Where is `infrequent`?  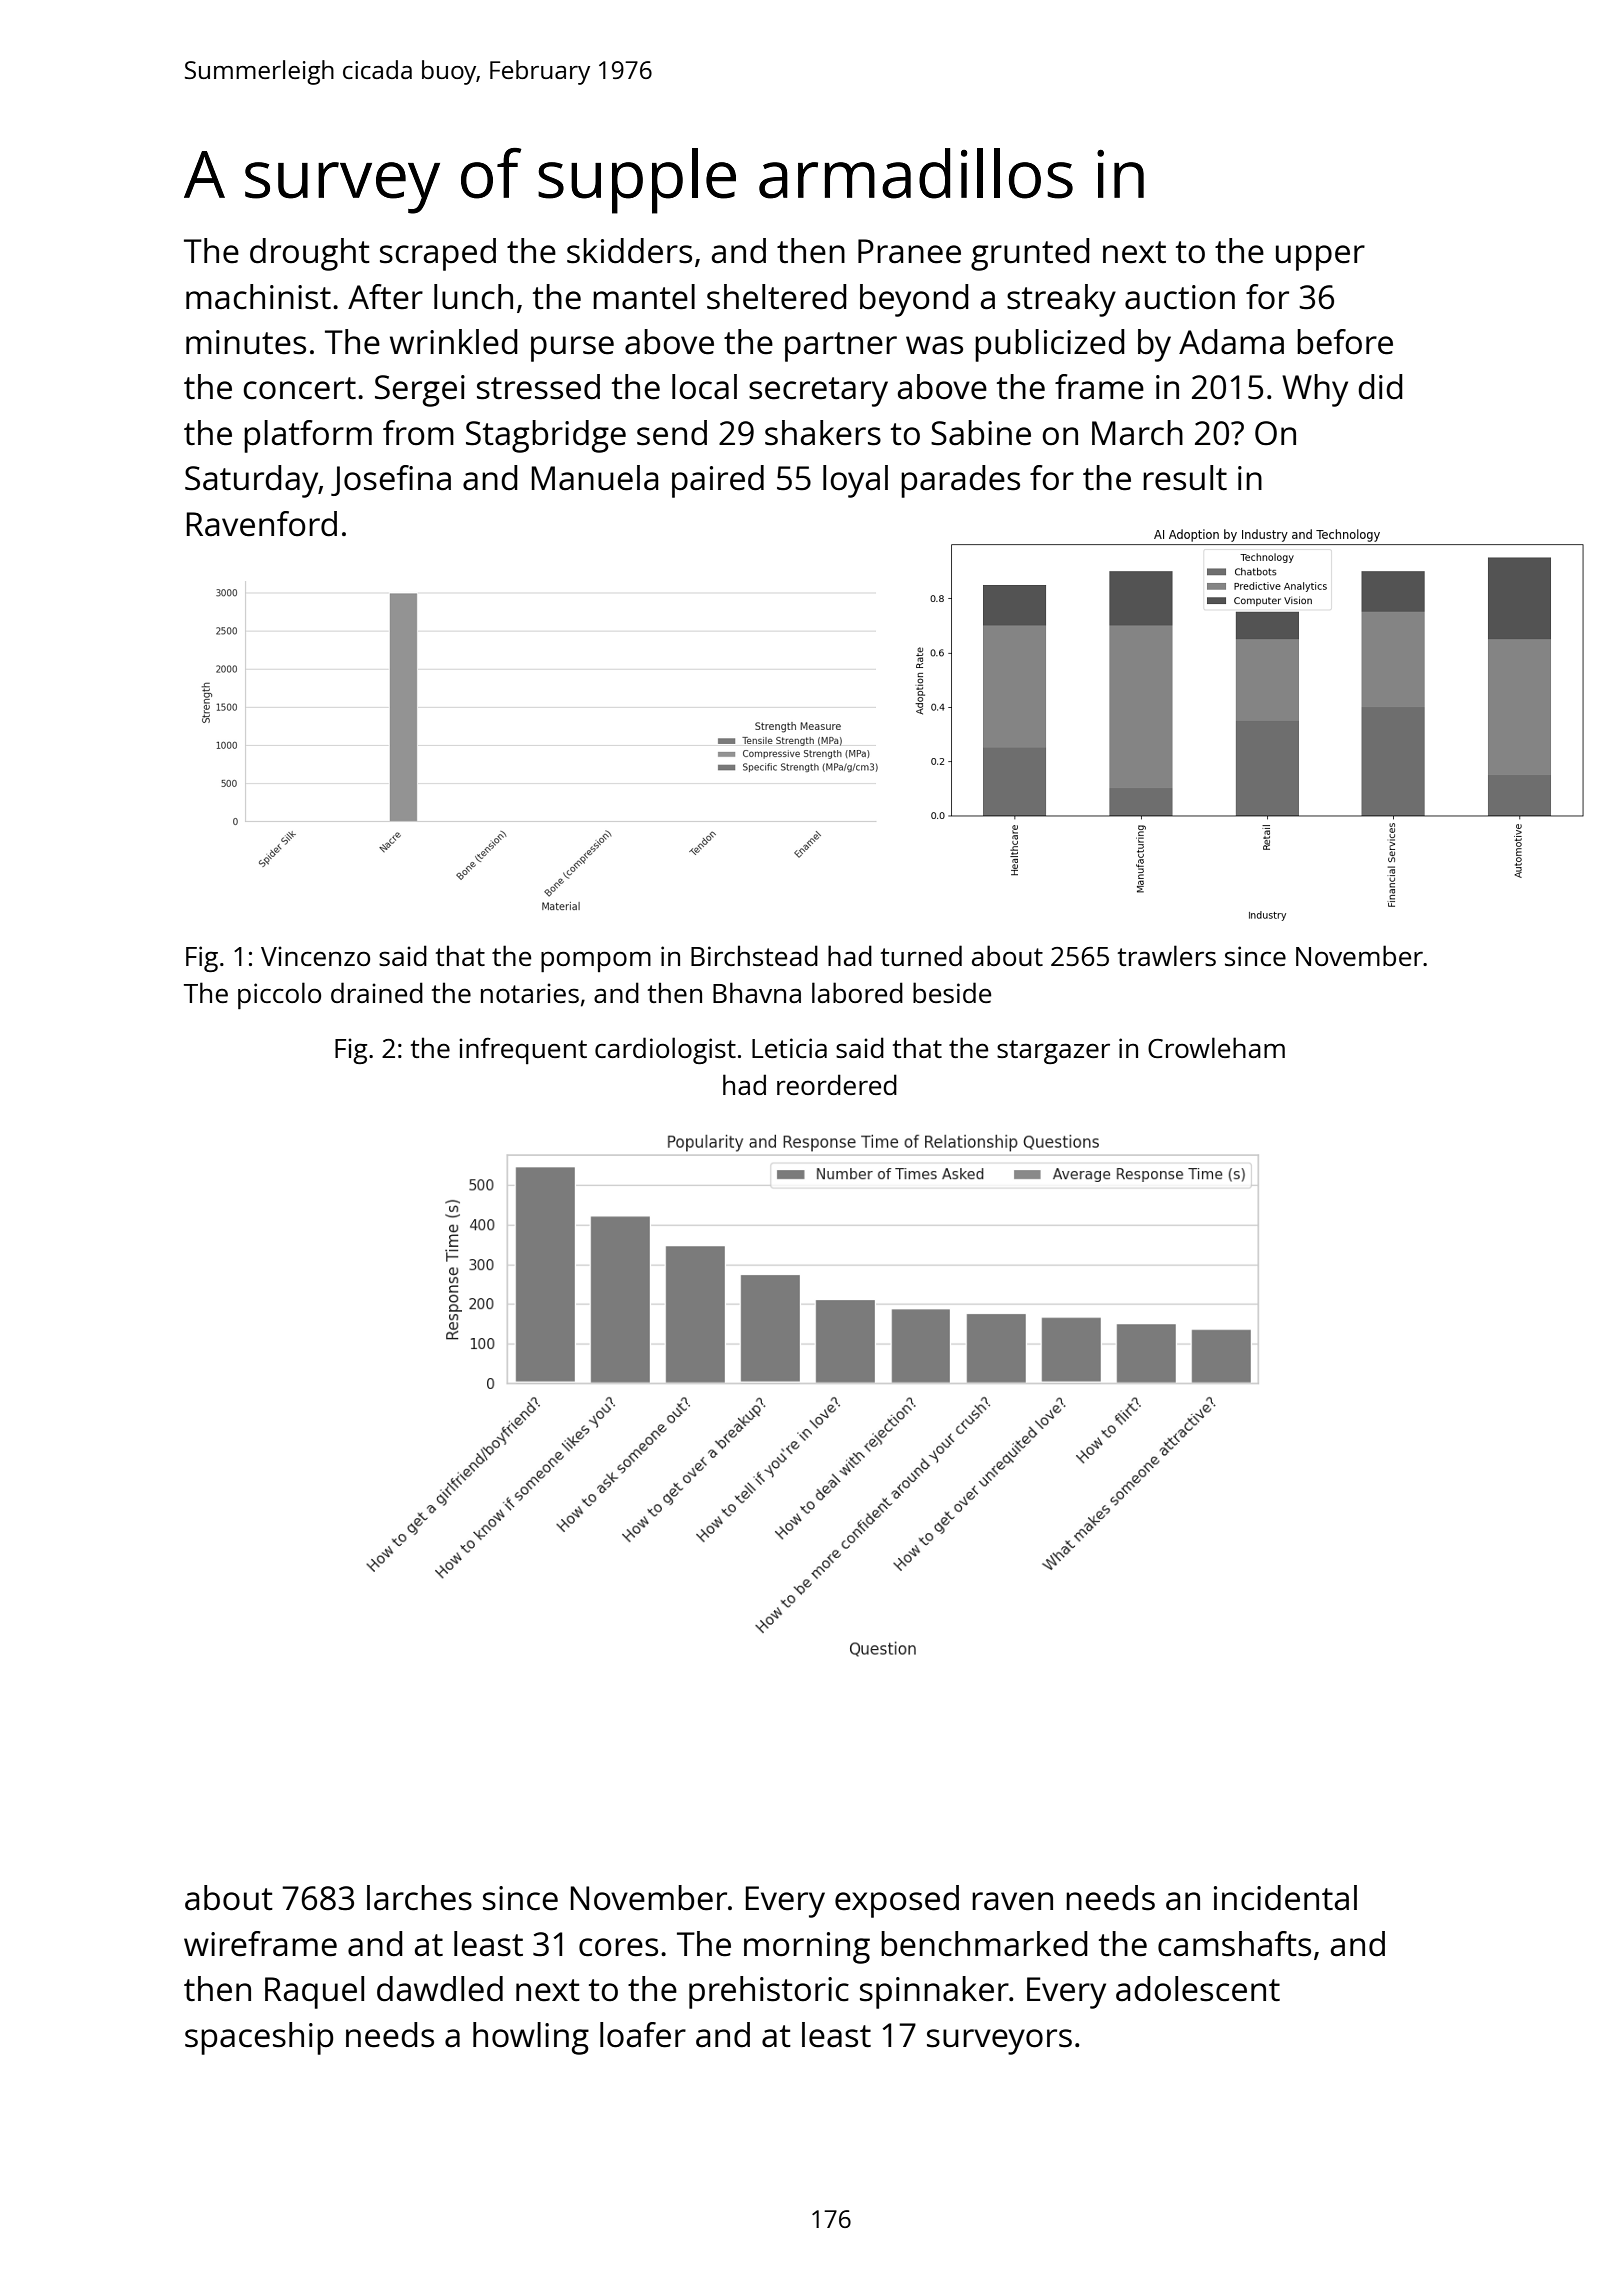 infrequent is located at coordinates (523, 1050).
